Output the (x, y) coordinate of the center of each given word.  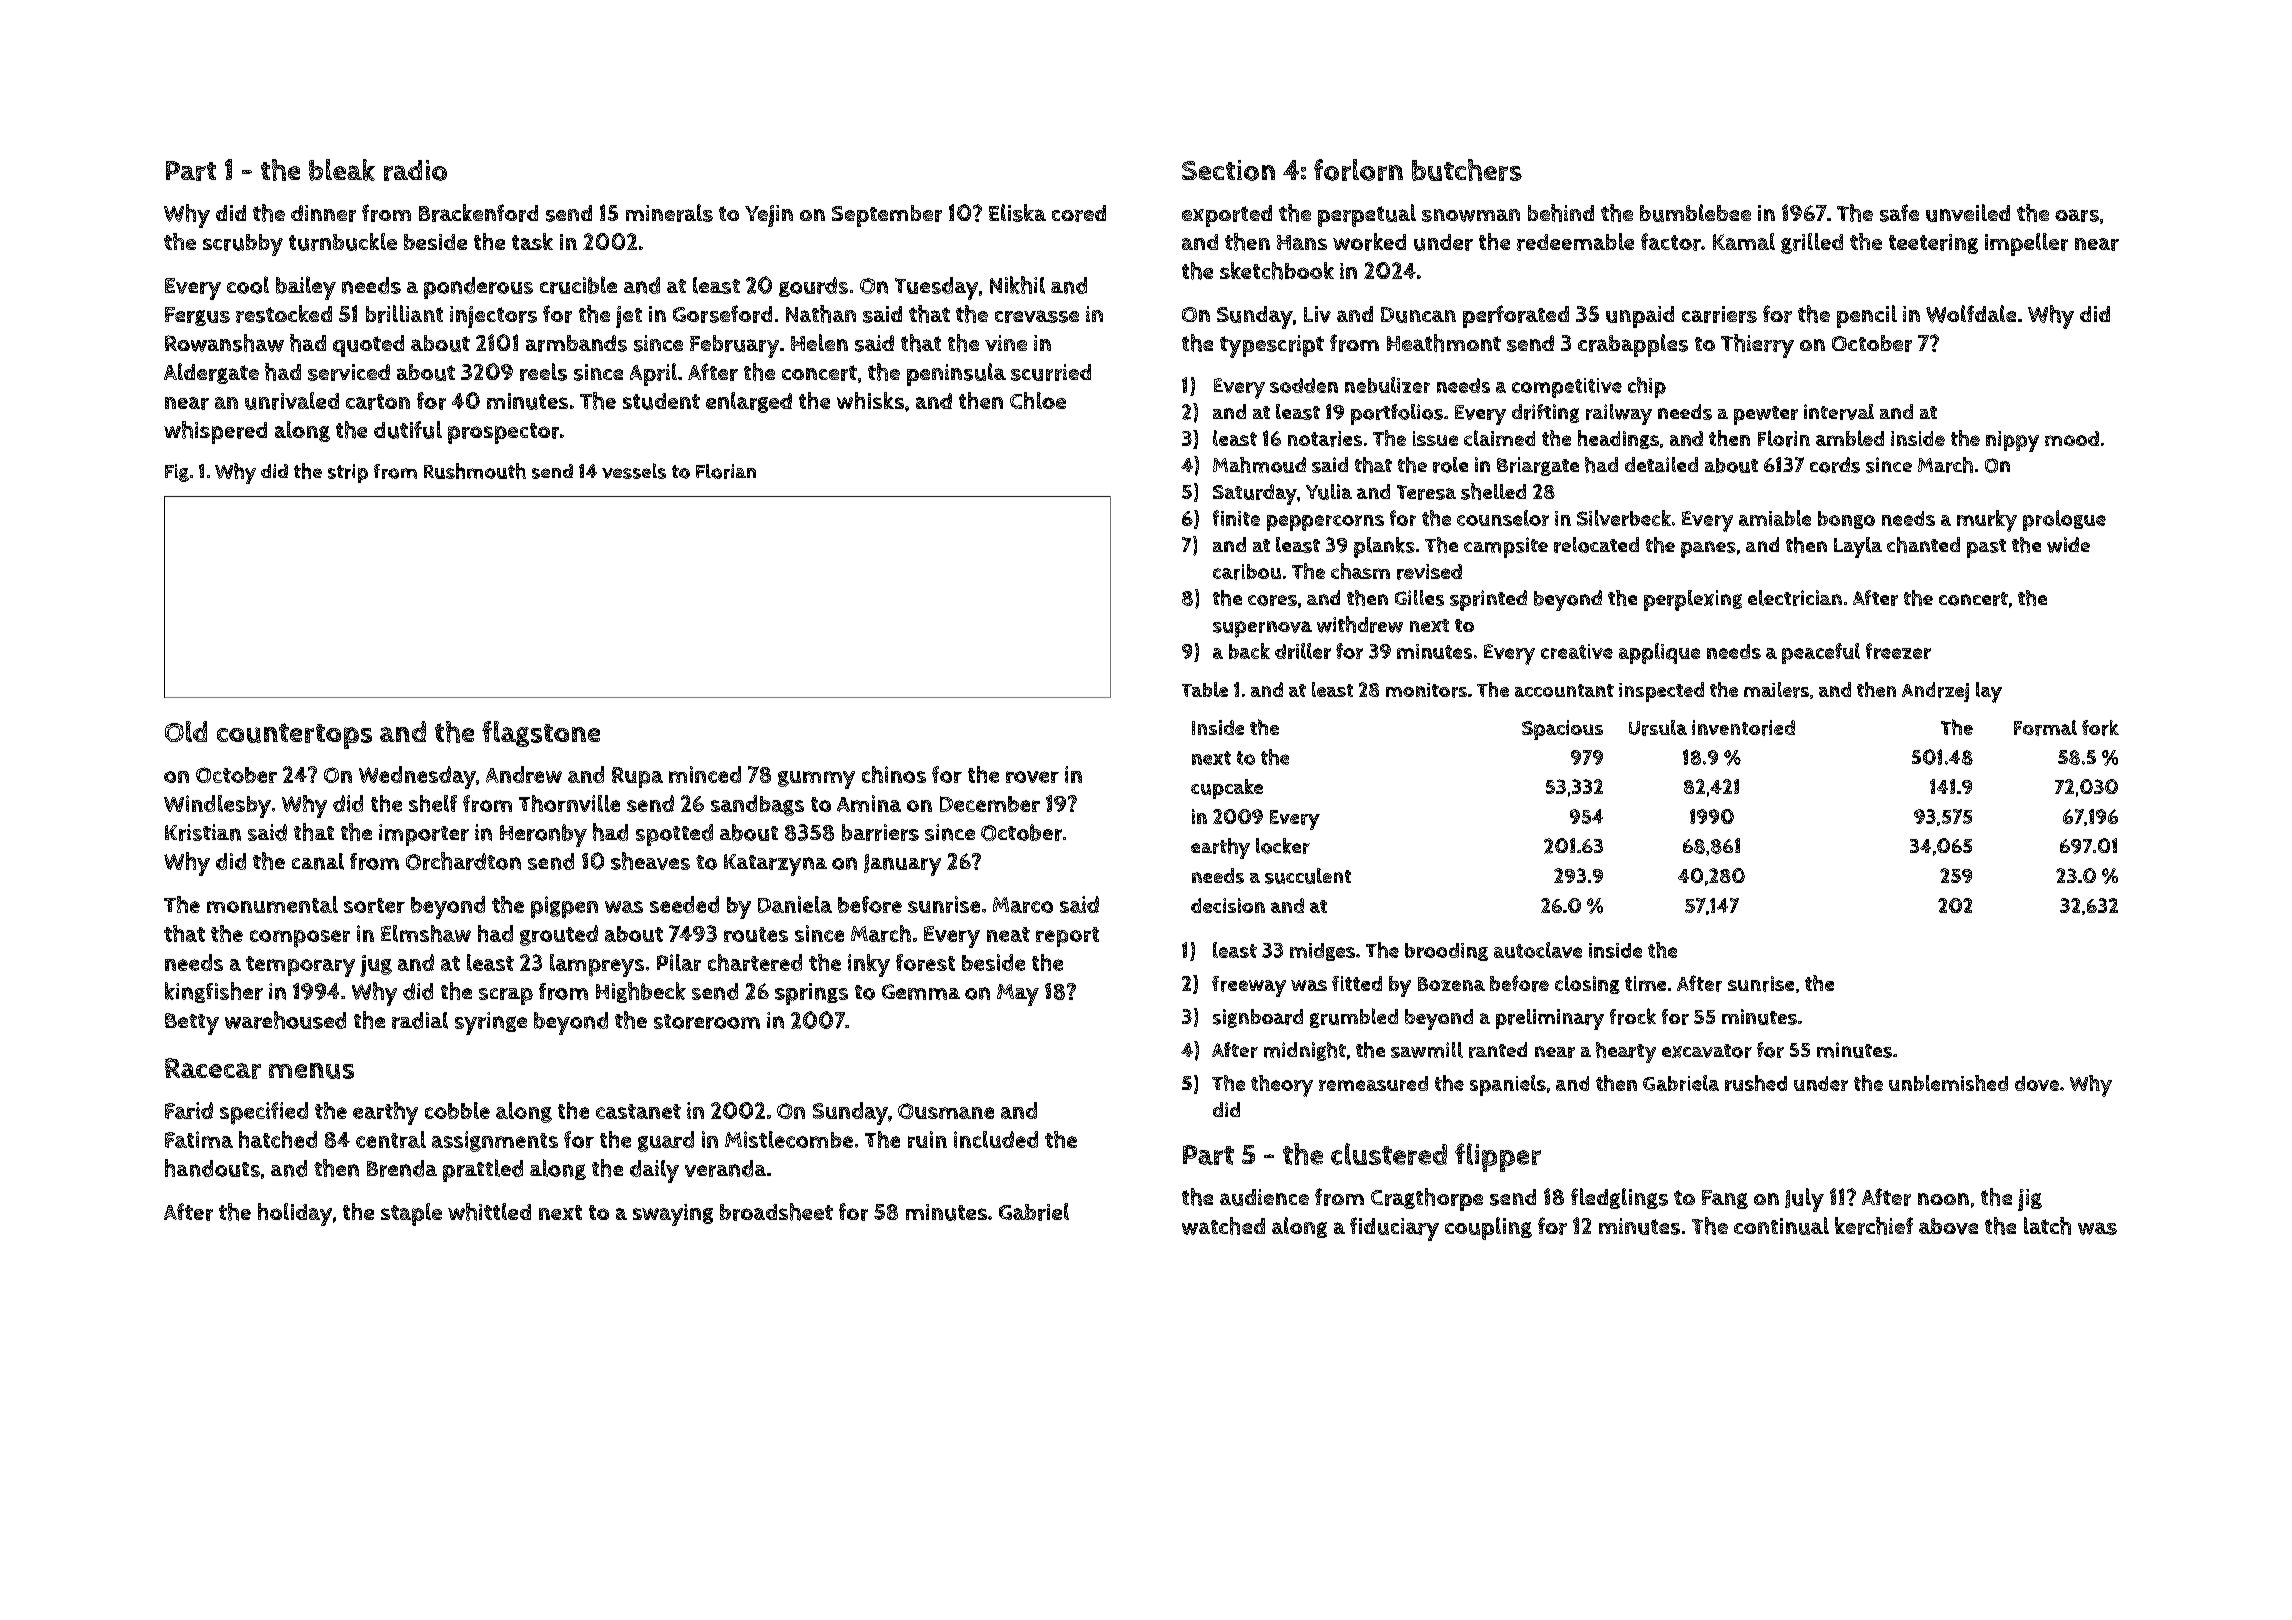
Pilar (679, 962)
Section (1228, 170)
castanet (638, 1111)
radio (415, 170)
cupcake (1227, 789)
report (1067, 937)
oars (2077, 215)
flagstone (541, 734)
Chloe (1038, 400)
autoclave (1538, 950)
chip (1647, 387)
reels (543, 372)
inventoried (1743, 728)
